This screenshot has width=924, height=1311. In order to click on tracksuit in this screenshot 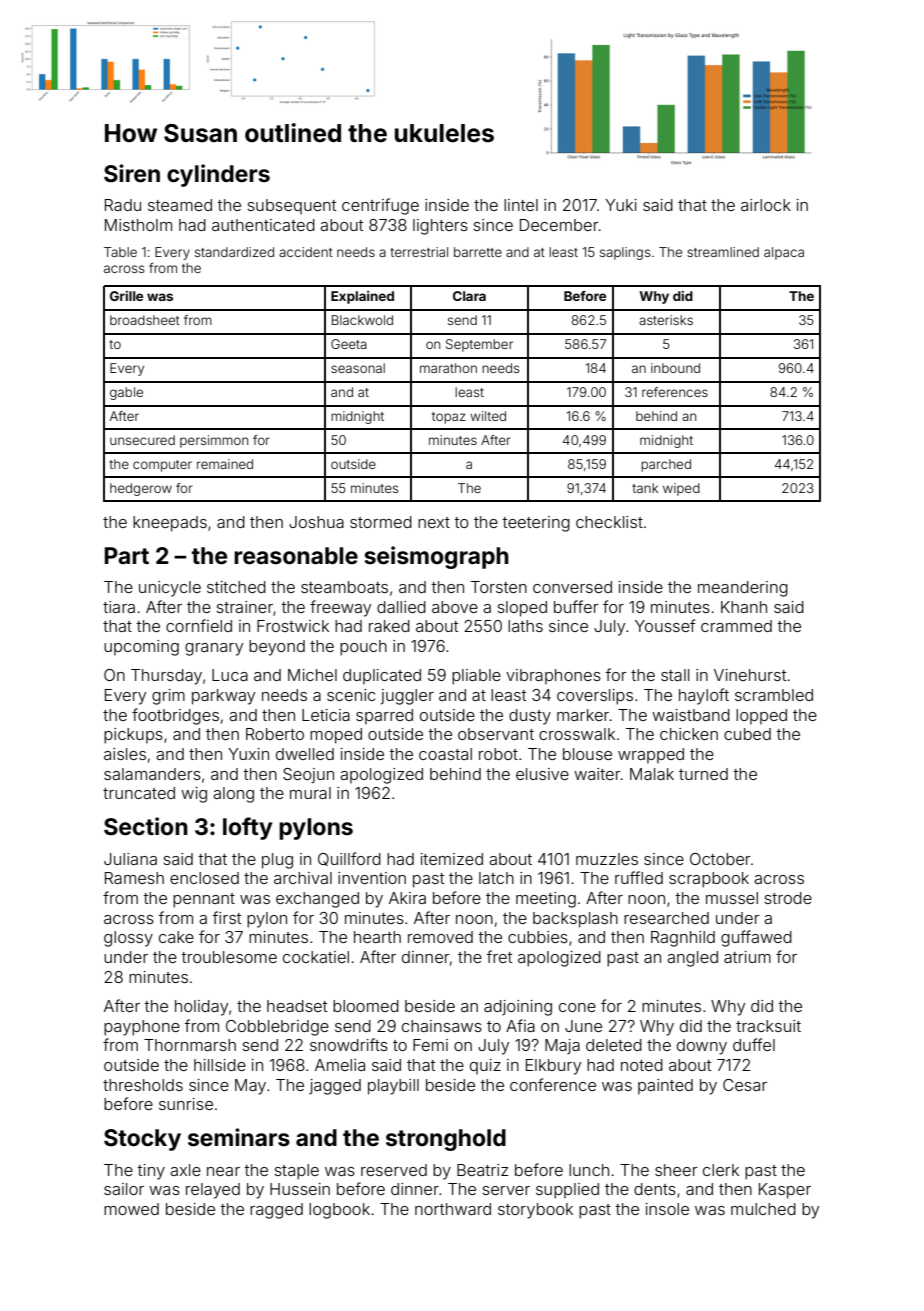, I will do `click(768, 1026)`.
